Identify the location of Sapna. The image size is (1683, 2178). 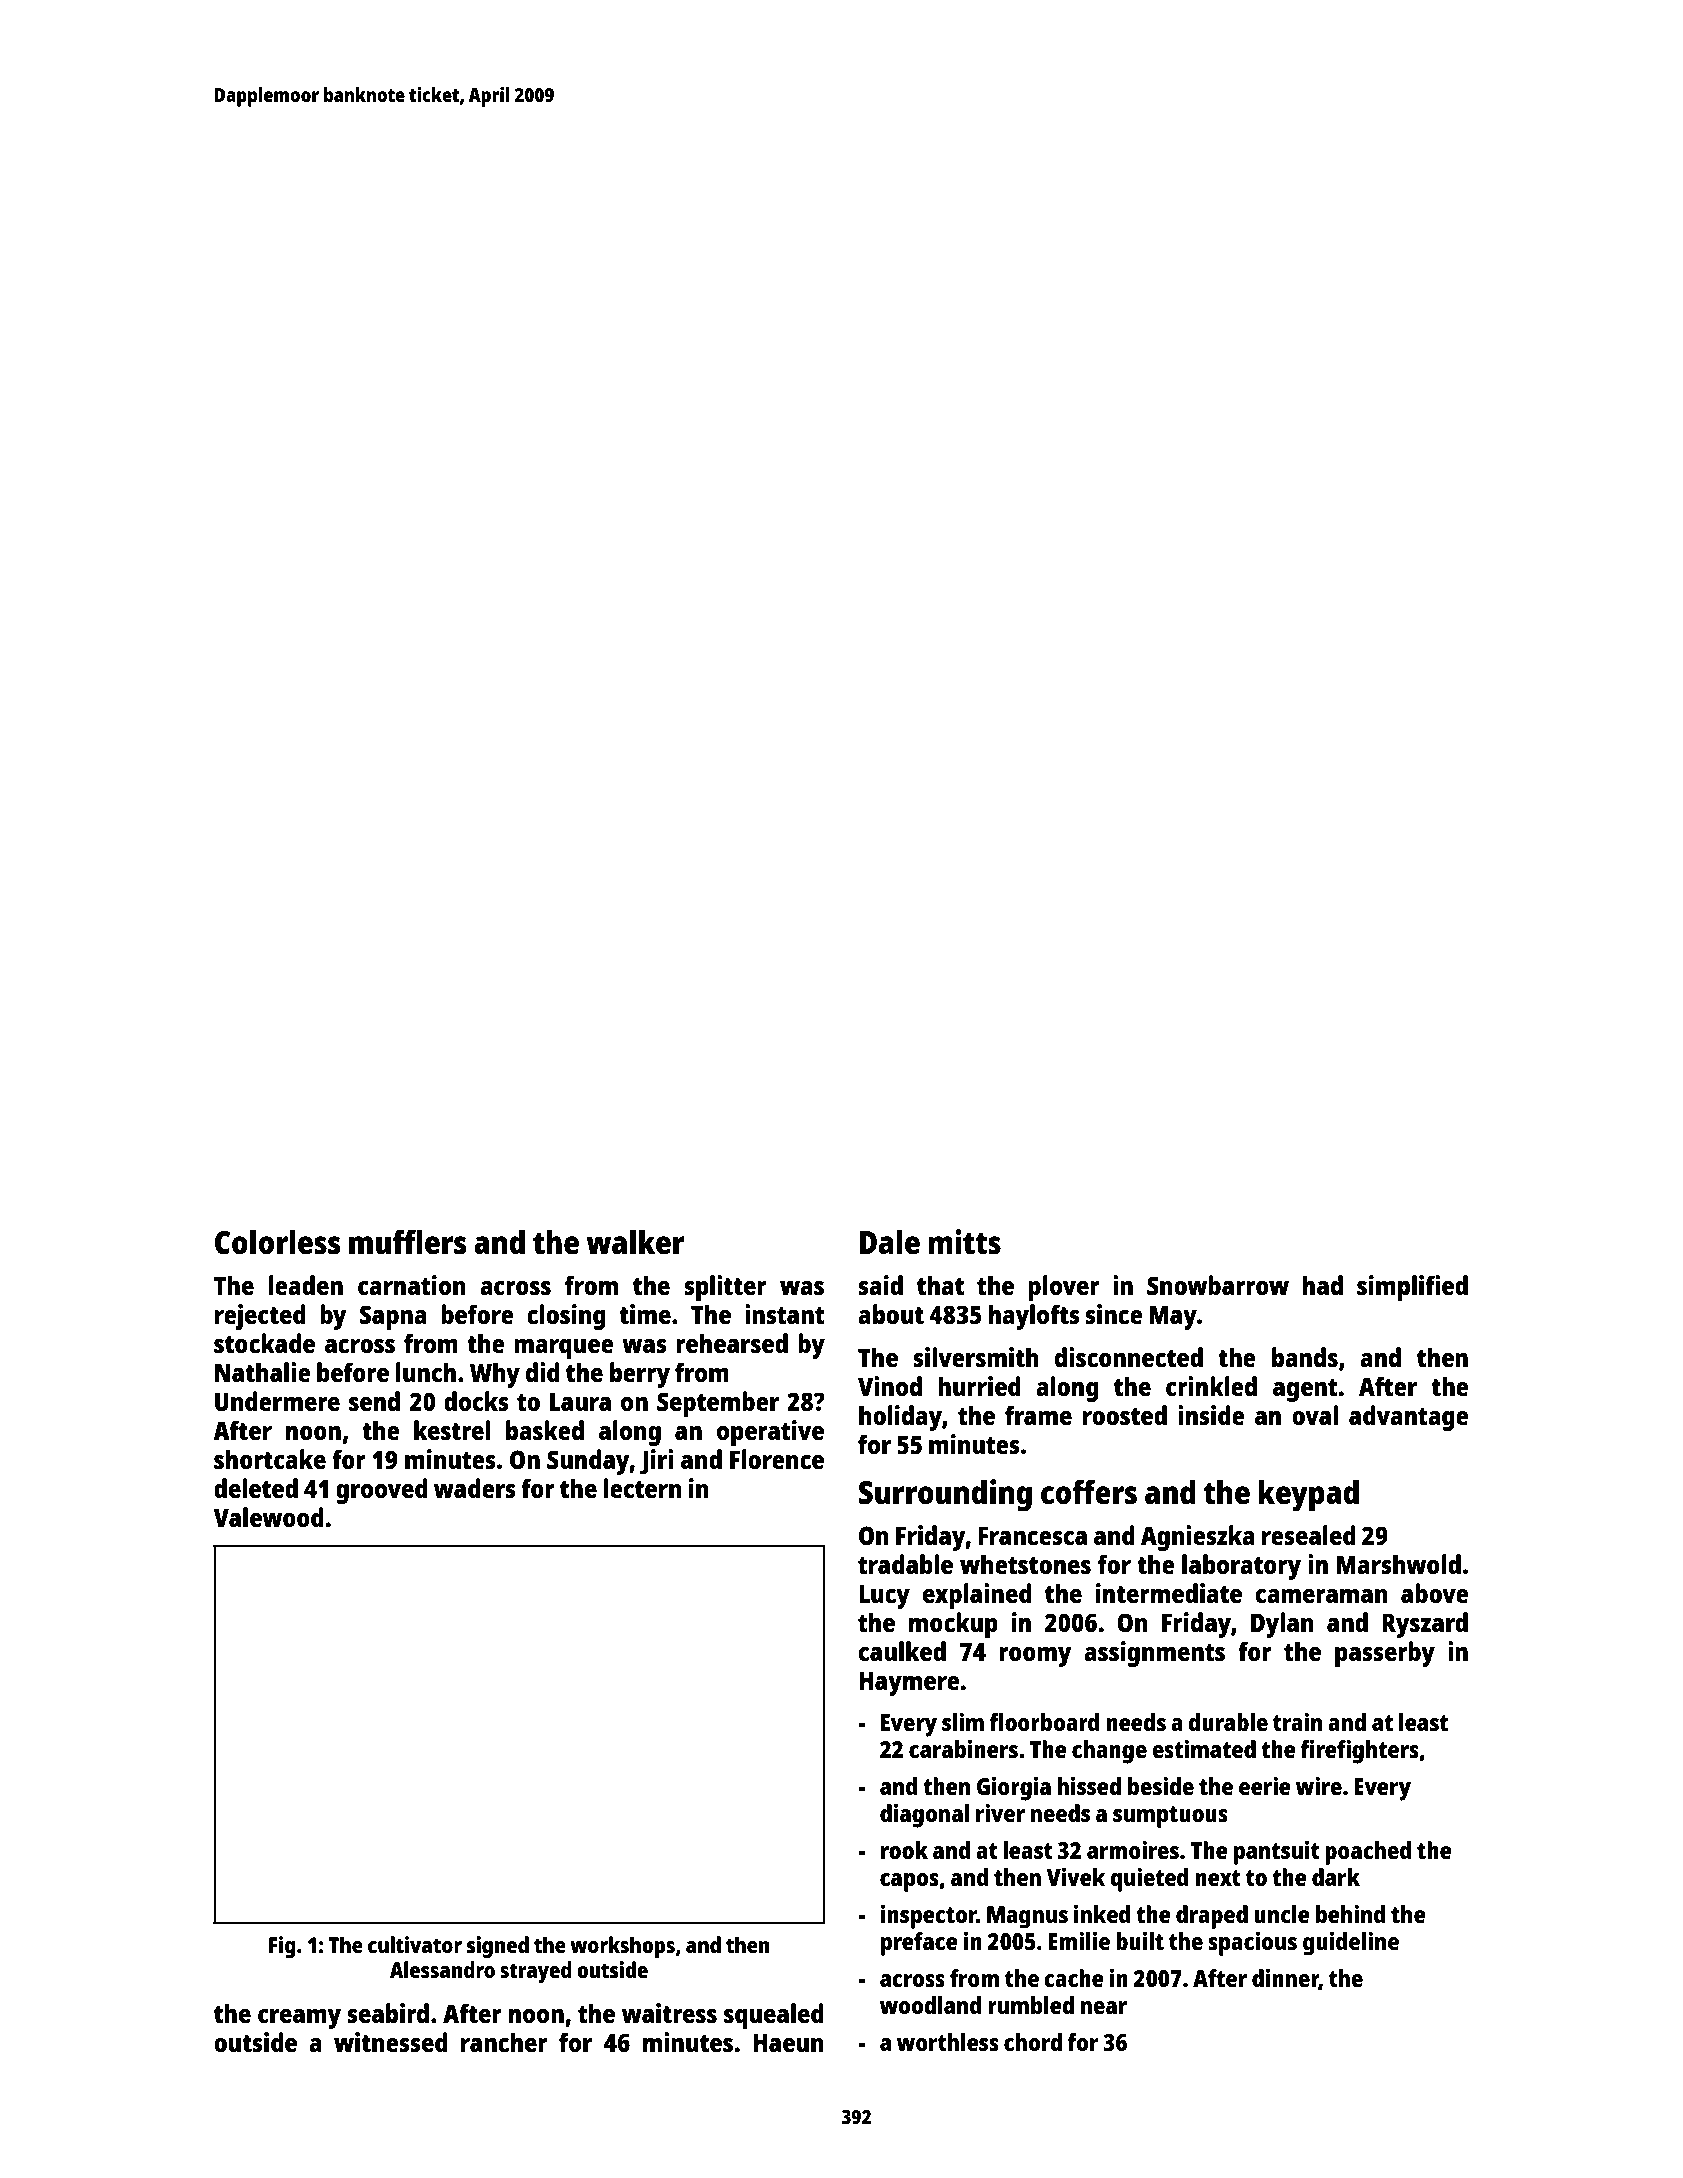
(393, 1317).
